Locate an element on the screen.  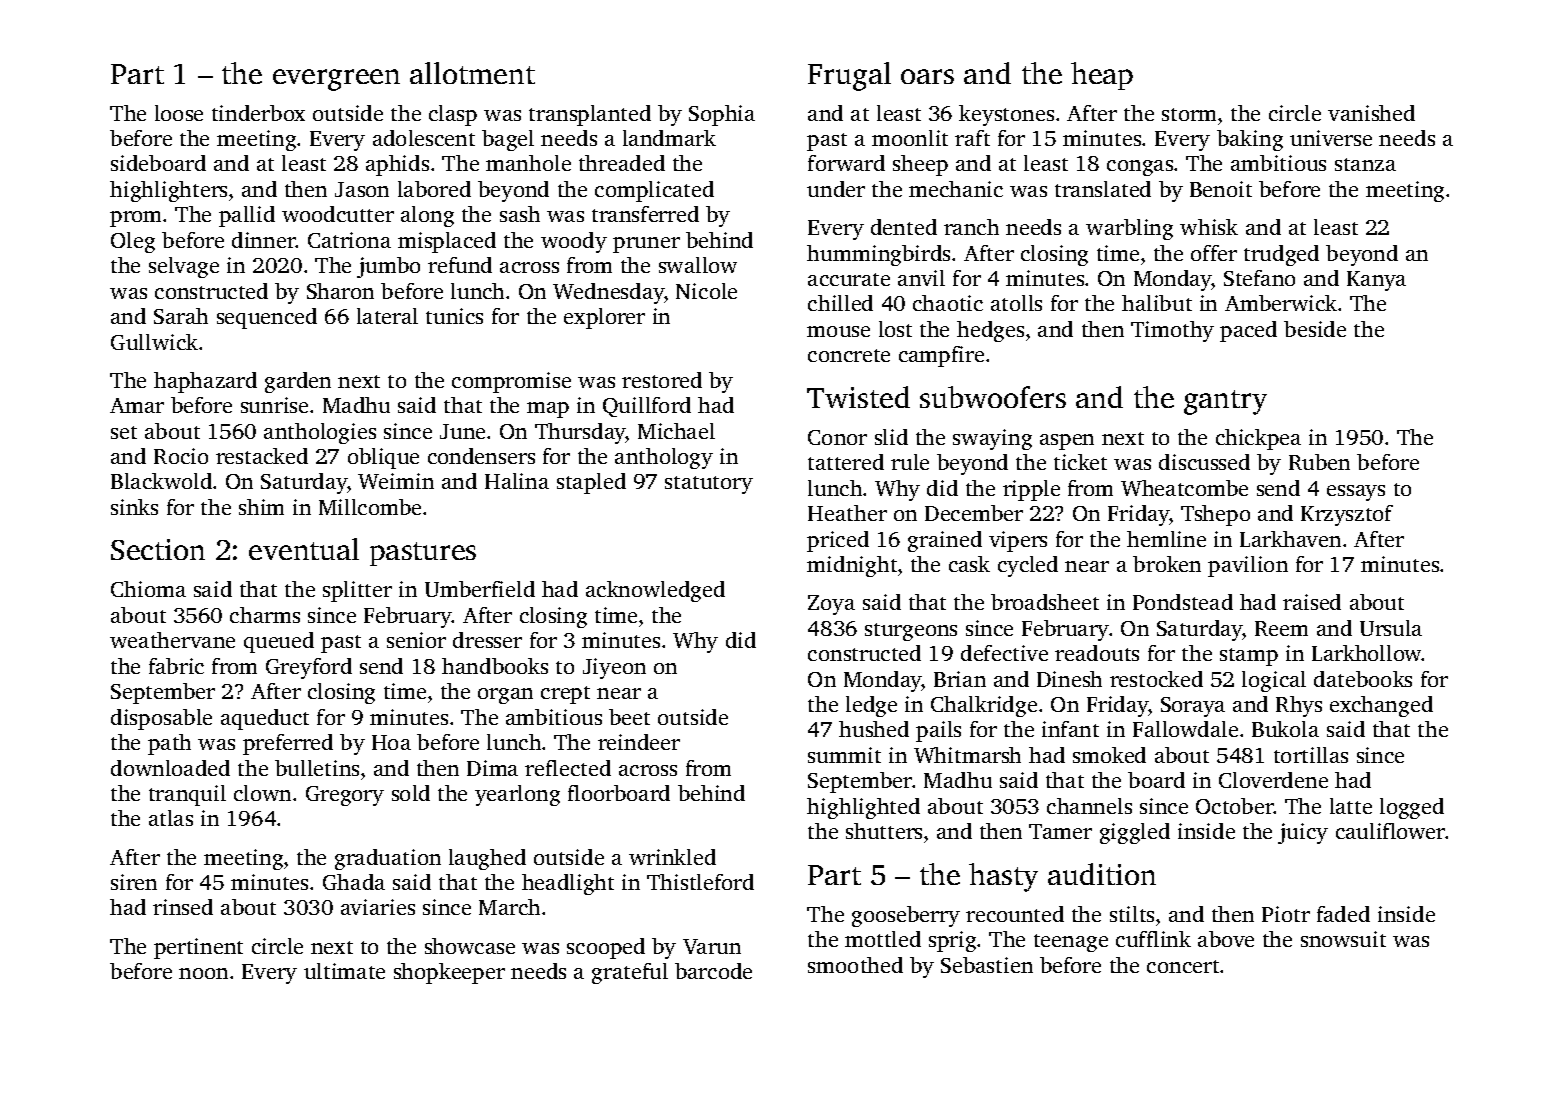
Frugal is located at coordinates (849, 76).
